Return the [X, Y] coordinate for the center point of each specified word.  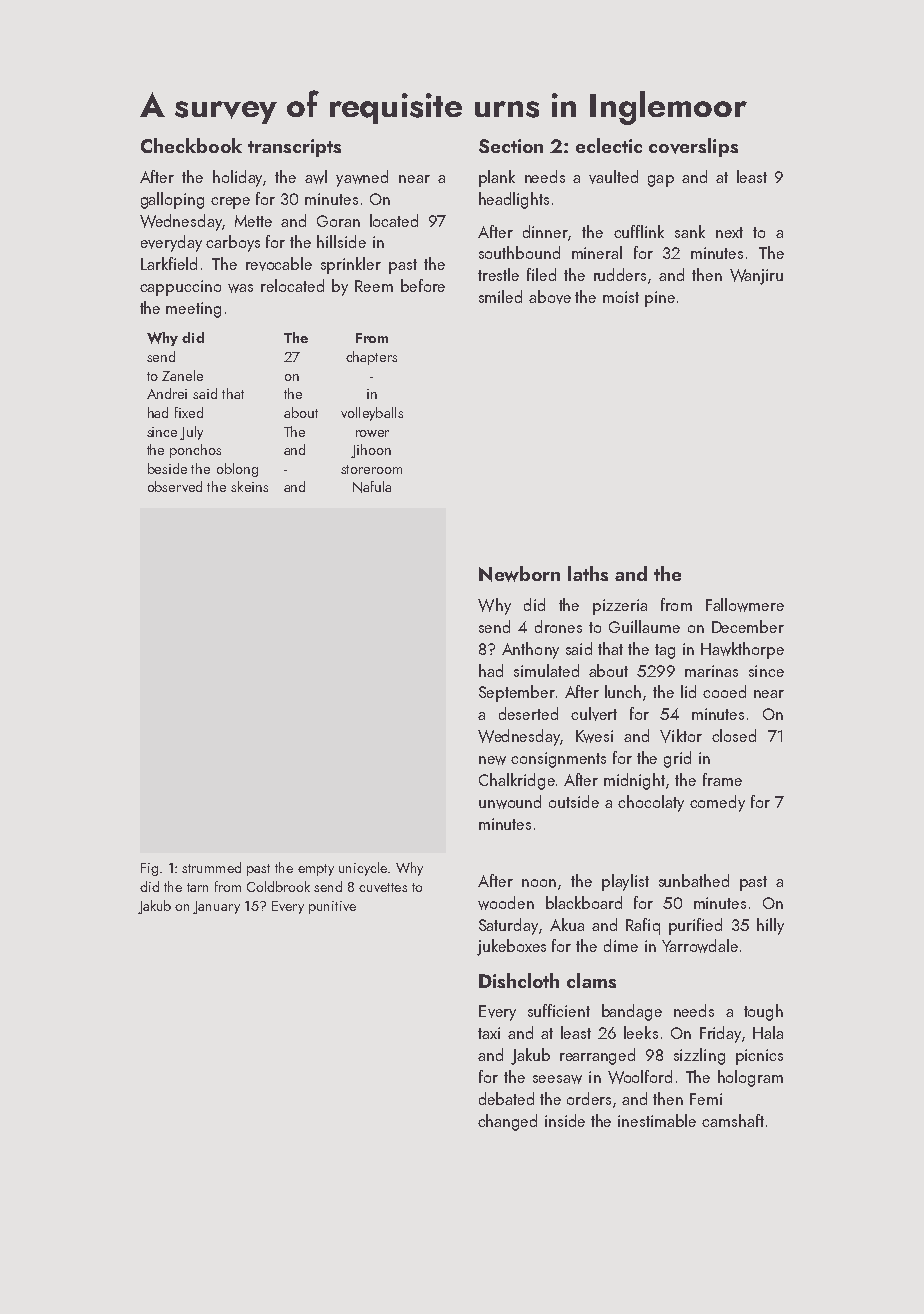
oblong [237, 470]
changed [507, 1122]
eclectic [609, 145]
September [517, 693]
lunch [623, 691]
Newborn [519, 574]
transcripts [294, 148]
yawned [362, 178]
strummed [211, 867]
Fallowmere [745, 605]
